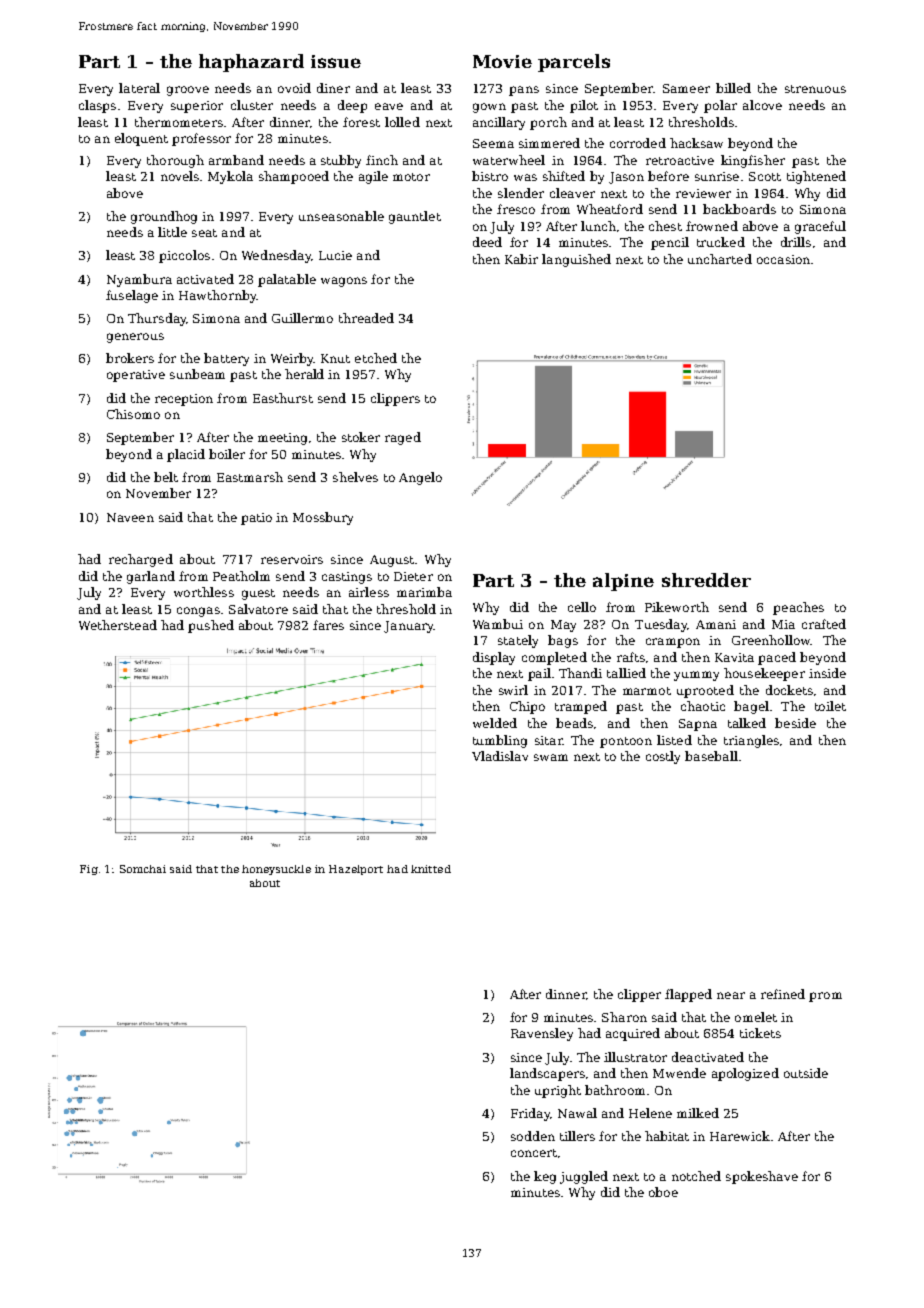  I want to click on pushed, so click(211, 626).
